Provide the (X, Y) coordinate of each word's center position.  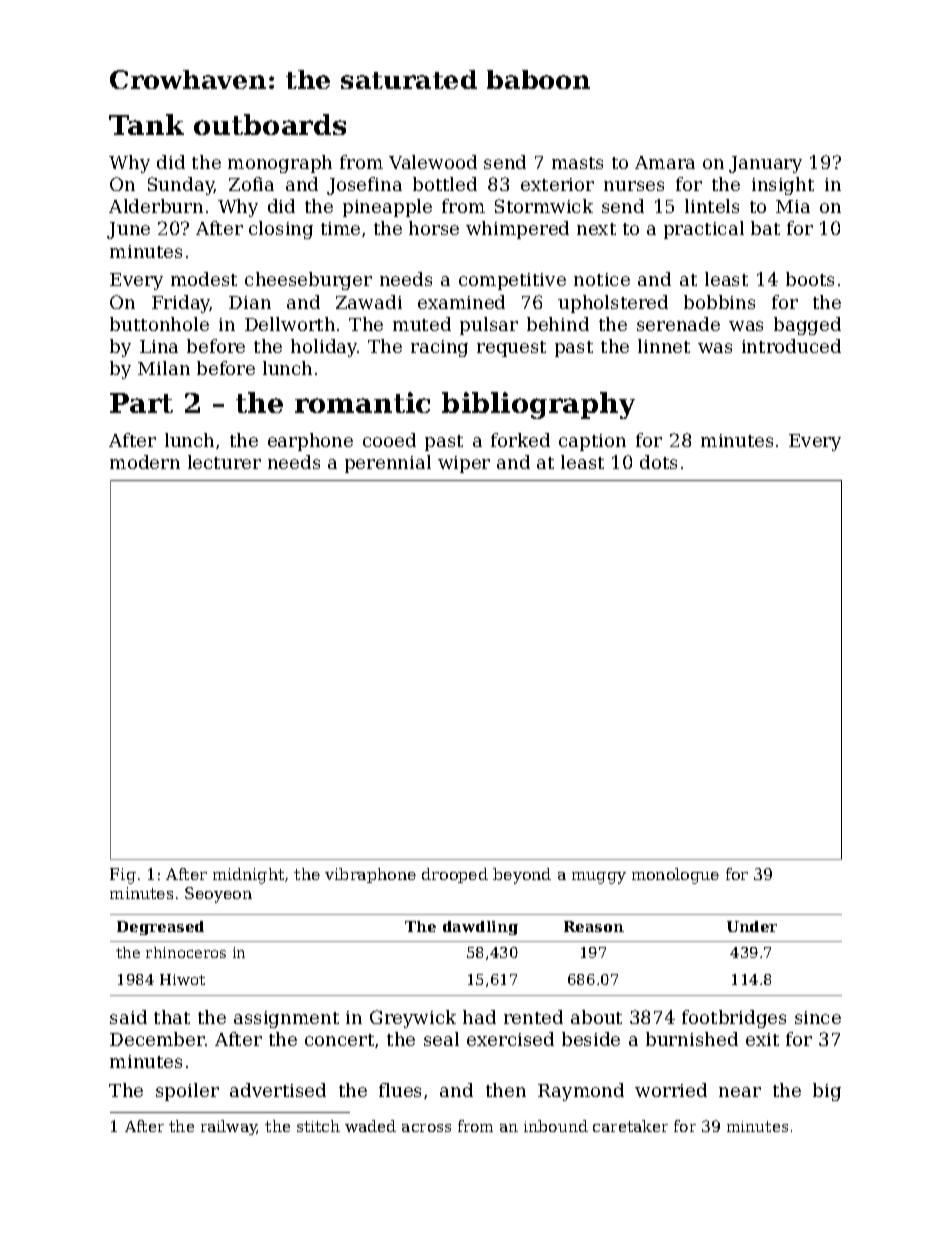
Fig (123, 876)
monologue (675, 876)
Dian (250, 302)
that (172, 1017)
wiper (464, 464)
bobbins (719, 302)
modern (145, 462)
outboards (270, 124)
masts (577, 163)
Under (752, 926)
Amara (665, 162)
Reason (594, 926)
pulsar (489, 326)
